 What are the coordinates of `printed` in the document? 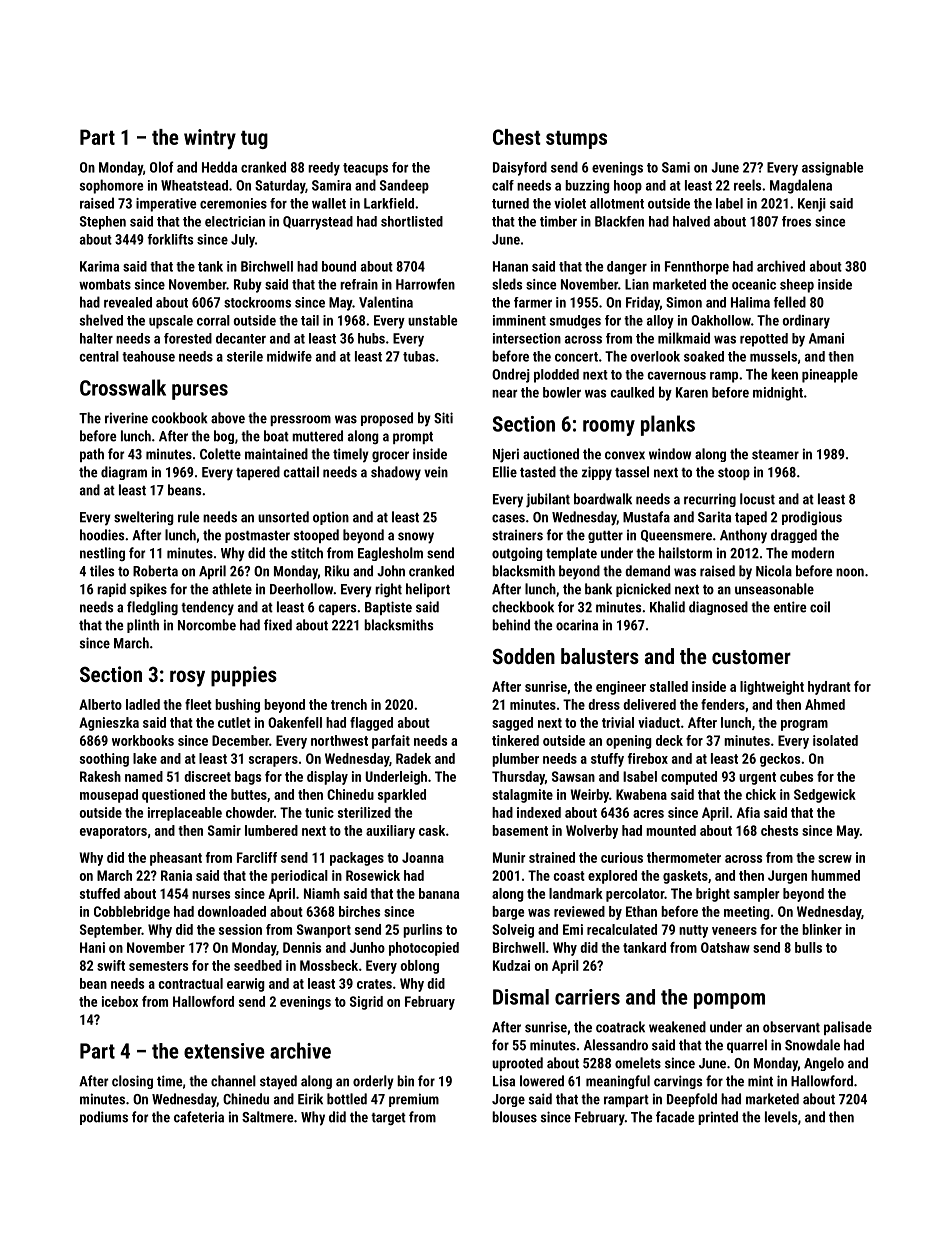 It's located at (718, 1118).
